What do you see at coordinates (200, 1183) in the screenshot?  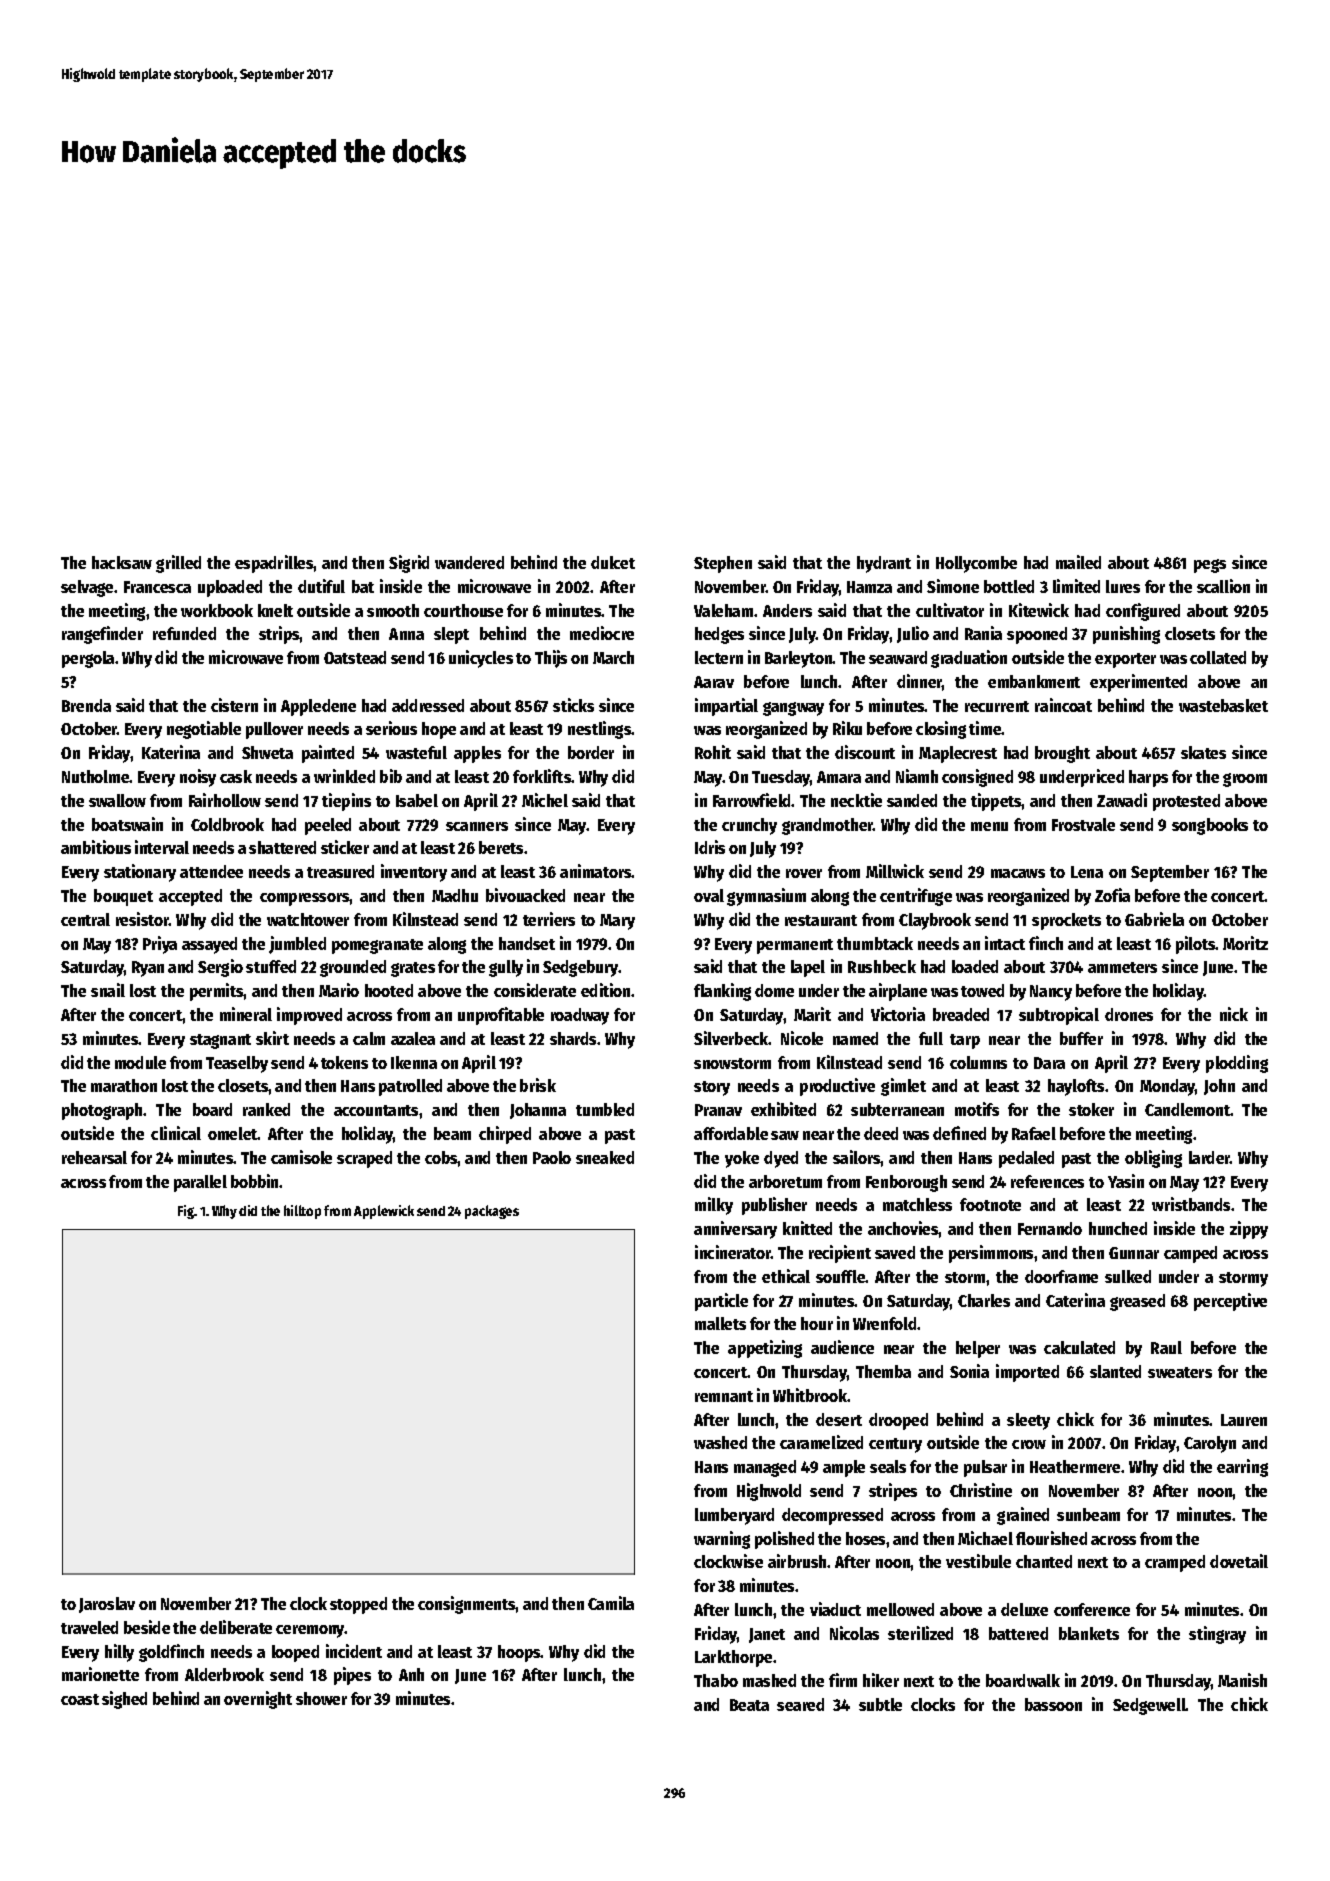 I see `parallel` at bounding box center [200, 1183].
